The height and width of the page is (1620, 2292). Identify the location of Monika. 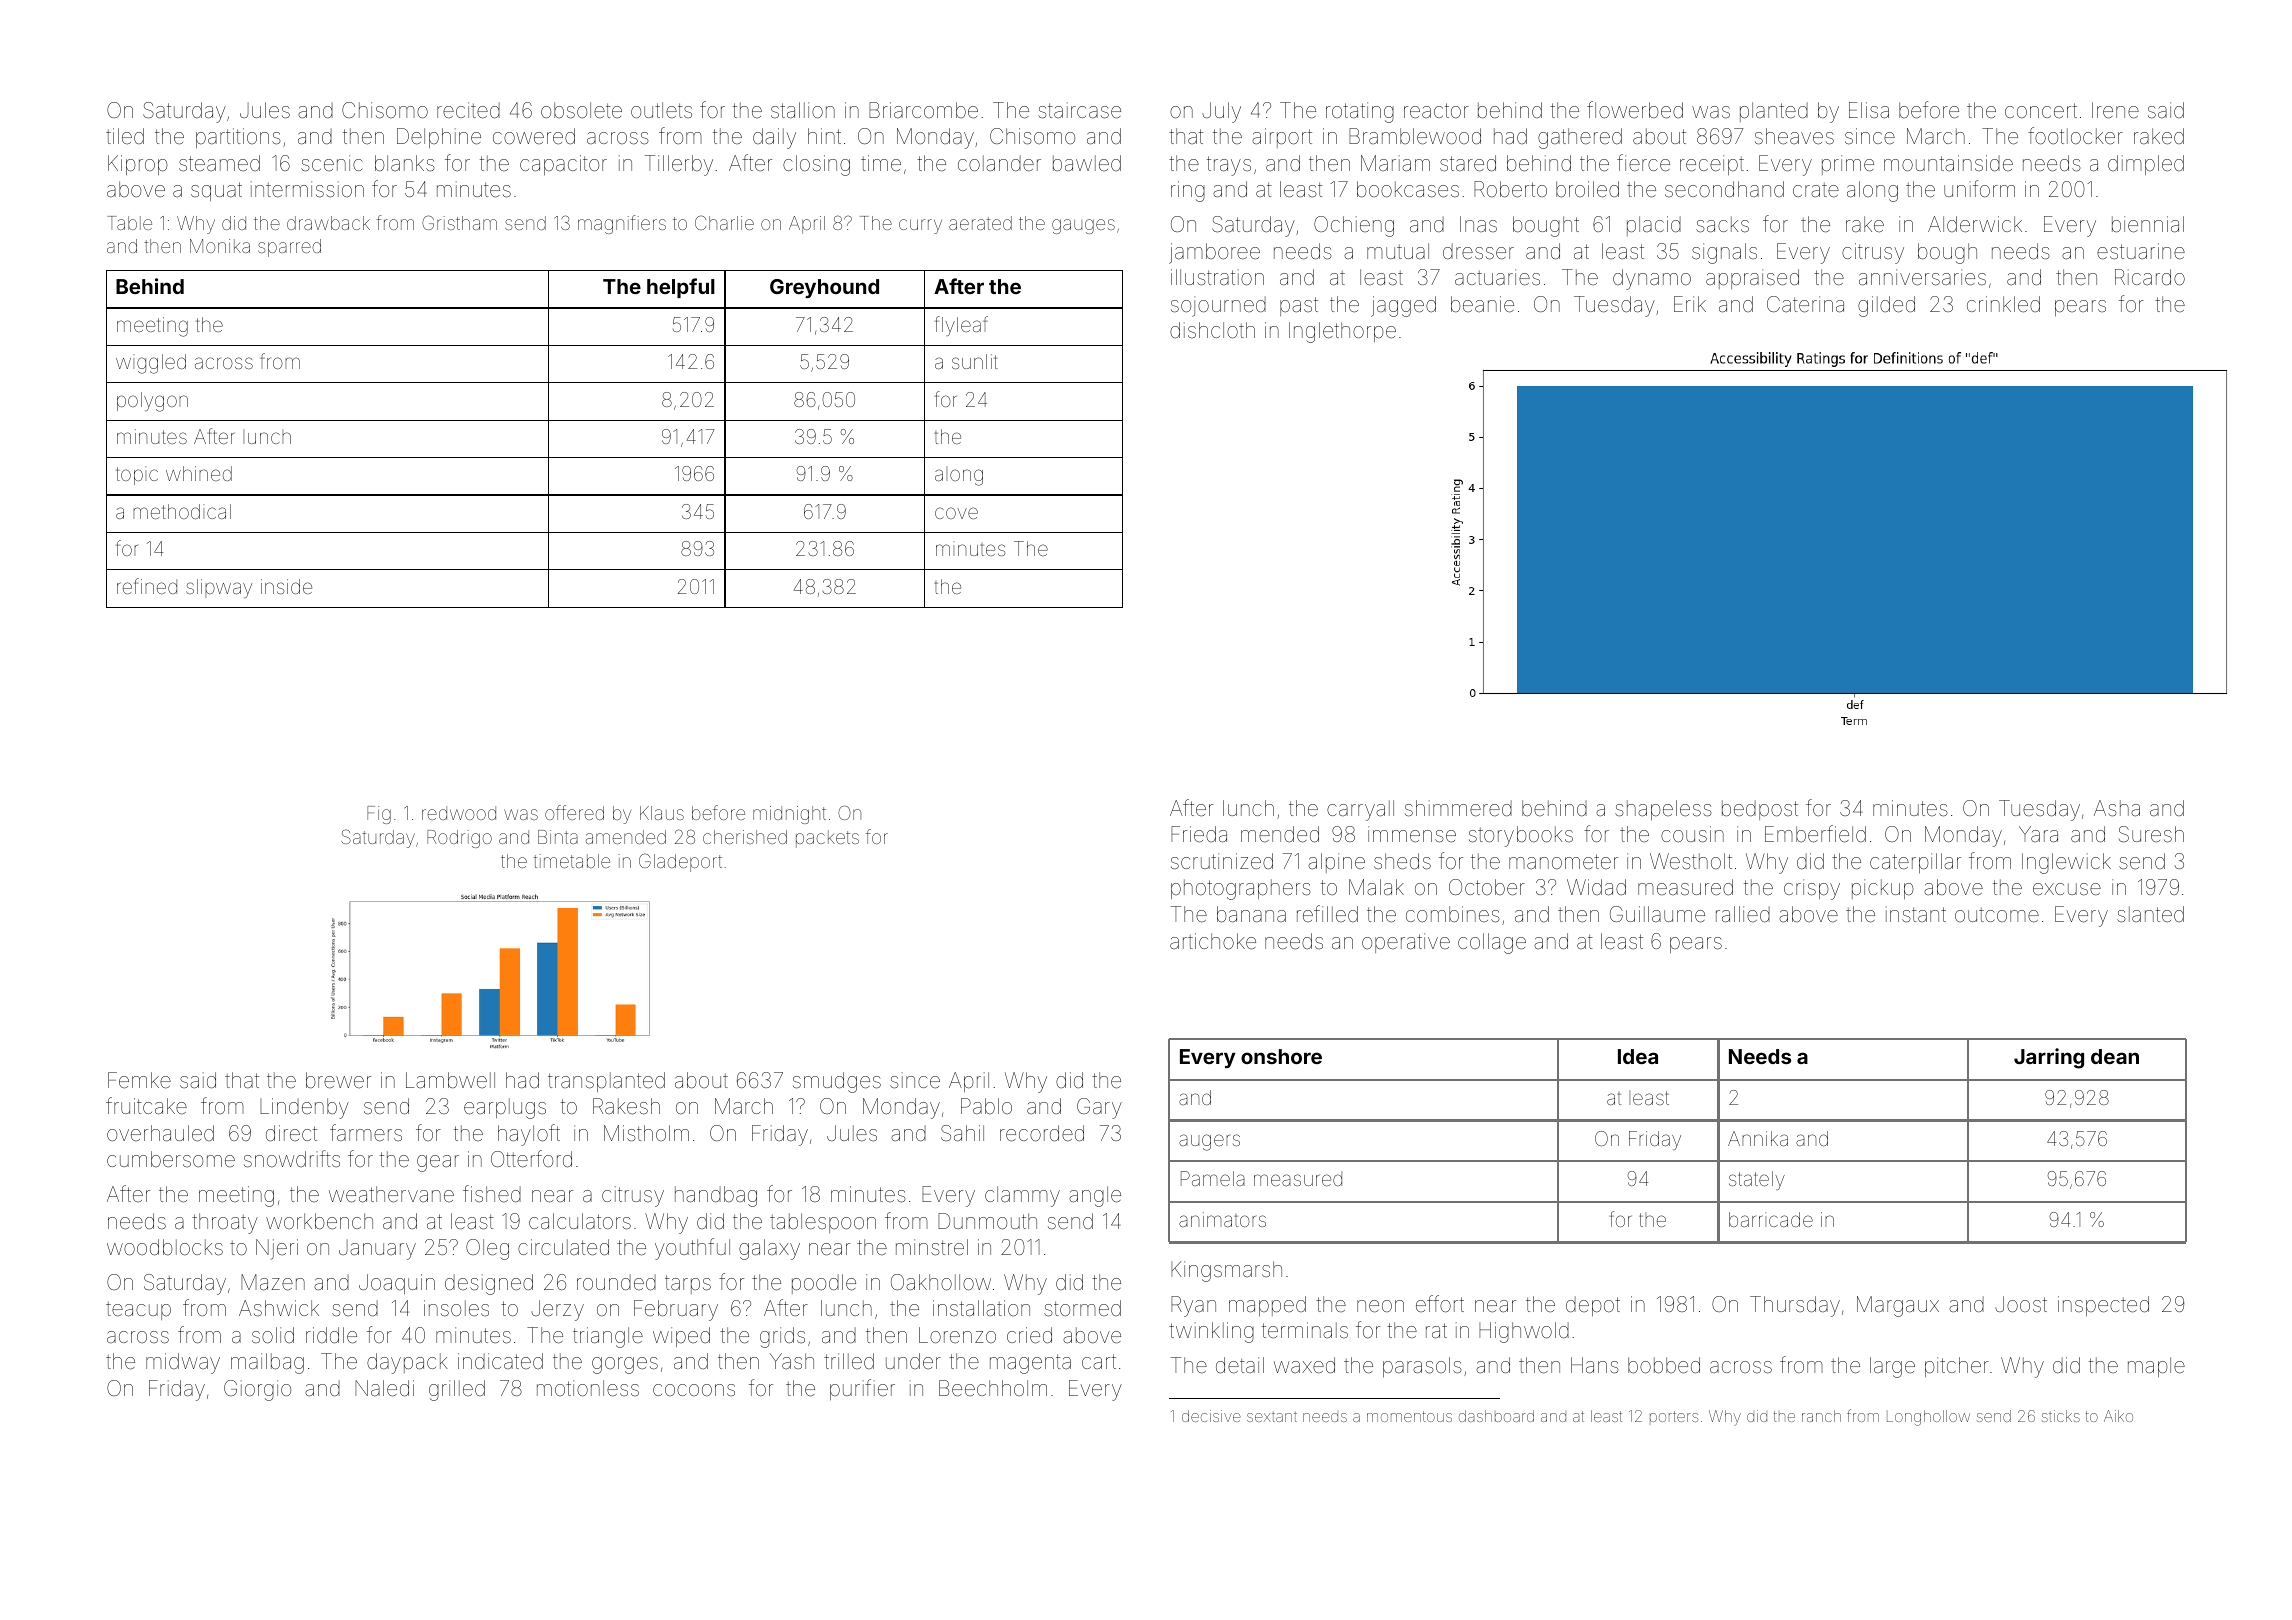
(220, 246).
